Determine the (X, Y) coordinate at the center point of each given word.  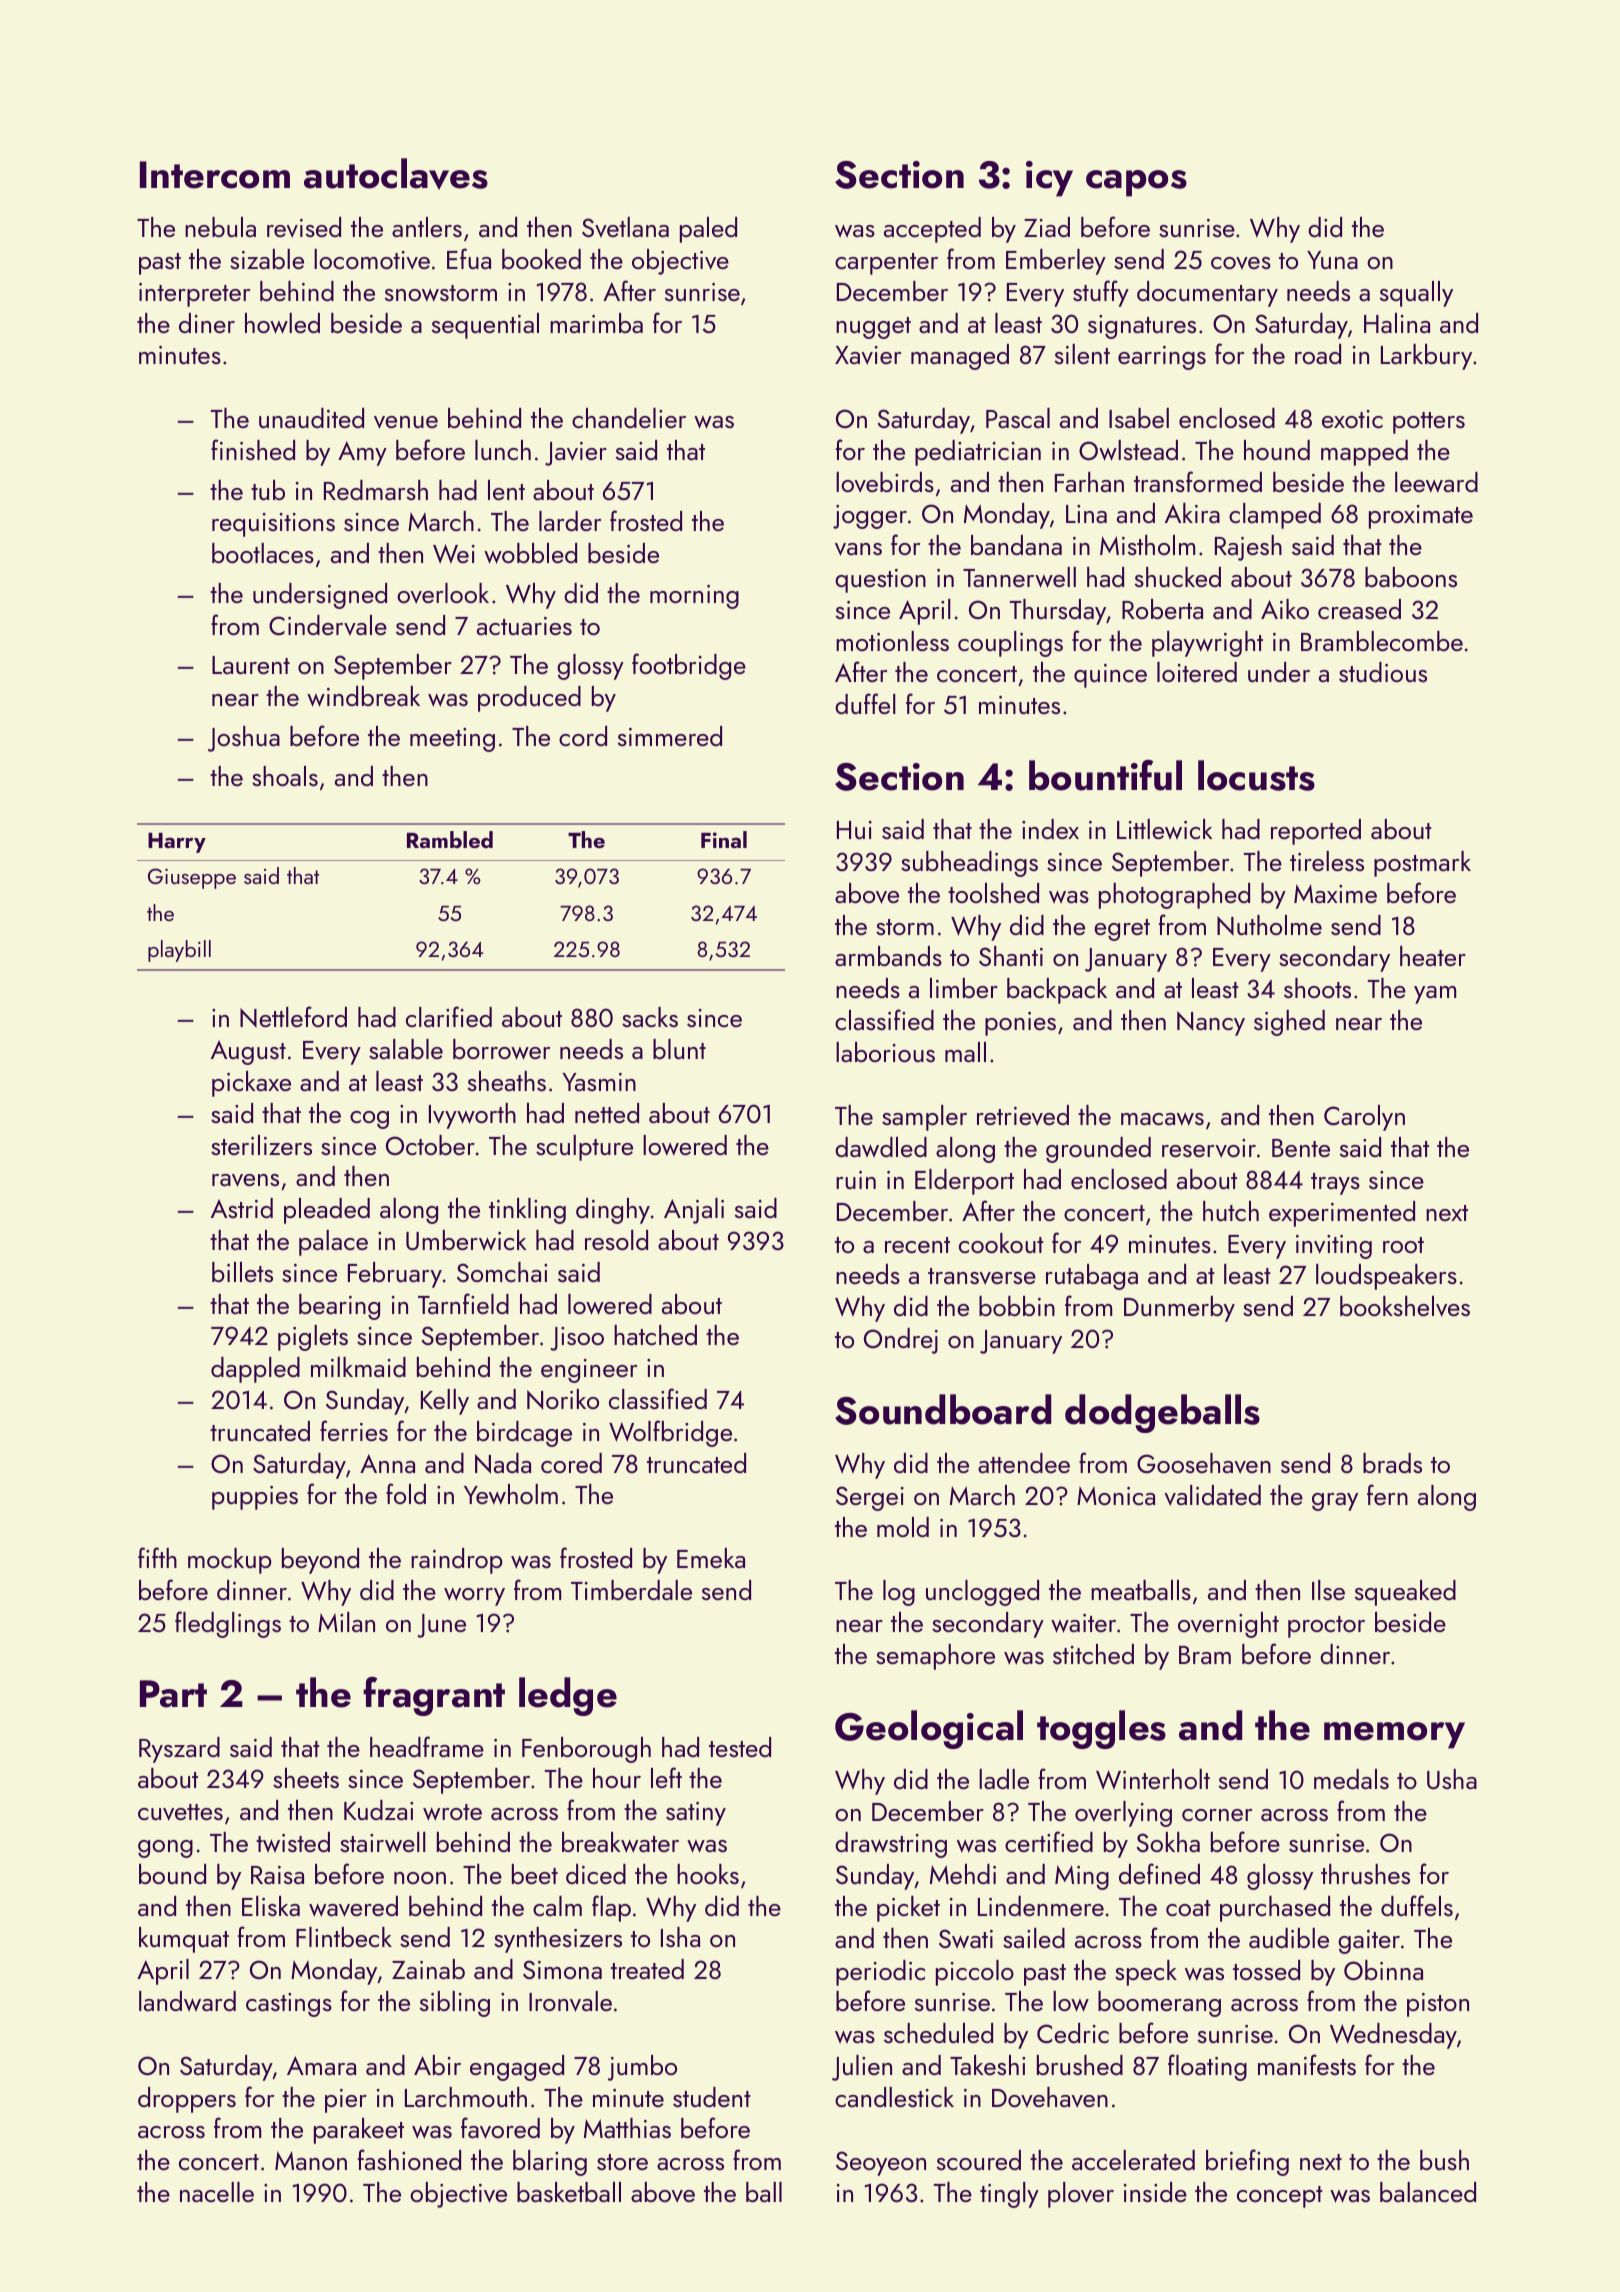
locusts (1256, 775)
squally (1416, 294)
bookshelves (1405, 1306)
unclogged (982, 1593)
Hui (854, 830)
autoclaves (396, 174)
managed (960, 357)
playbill (179, 951)
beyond (320, 1561)
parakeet (359, 2131)
